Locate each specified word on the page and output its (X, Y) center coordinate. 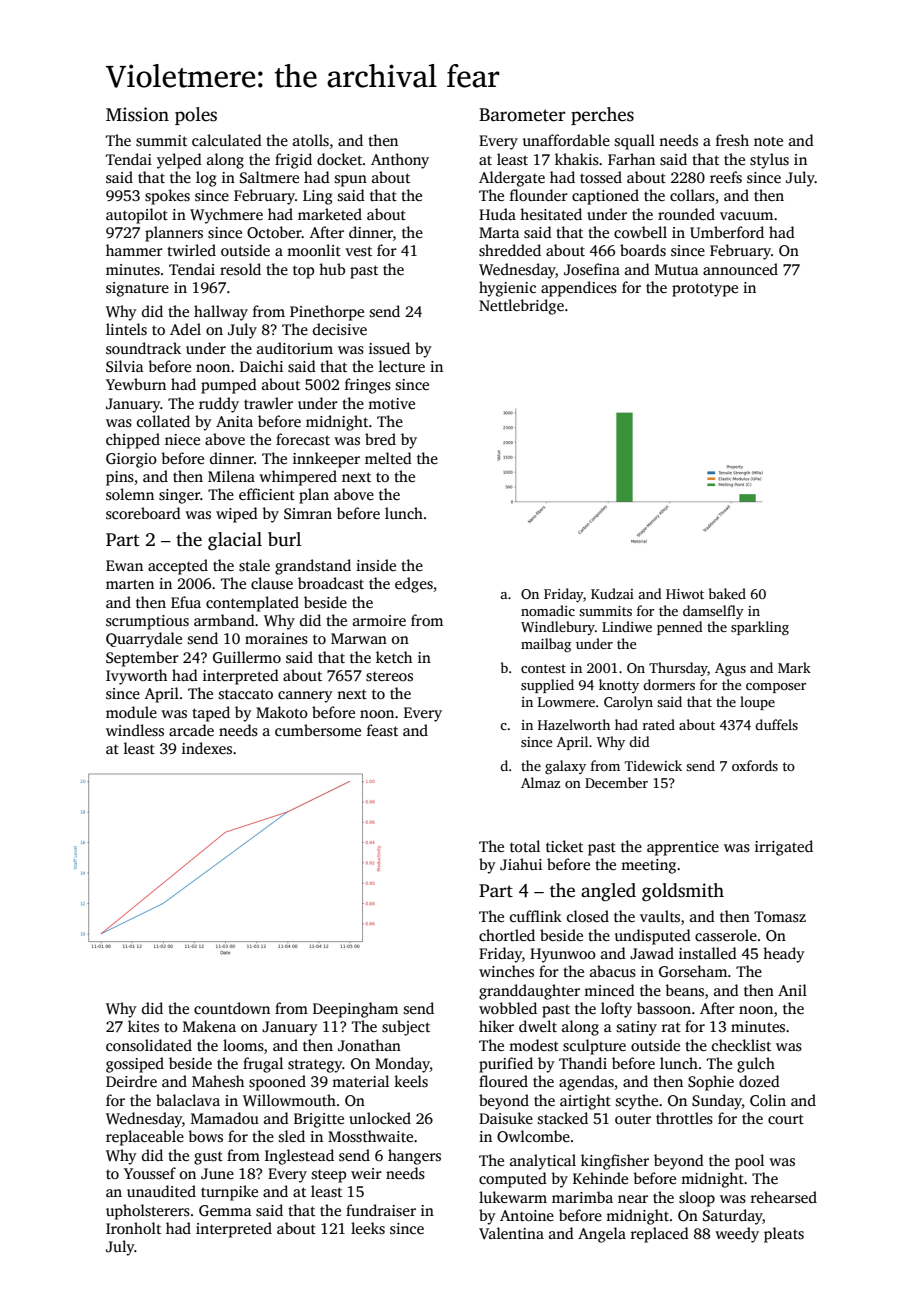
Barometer (522, 115)
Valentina (511, 1233)
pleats (784, 1235)
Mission (137, 114)
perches (602, 116)
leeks (368, 1228)
